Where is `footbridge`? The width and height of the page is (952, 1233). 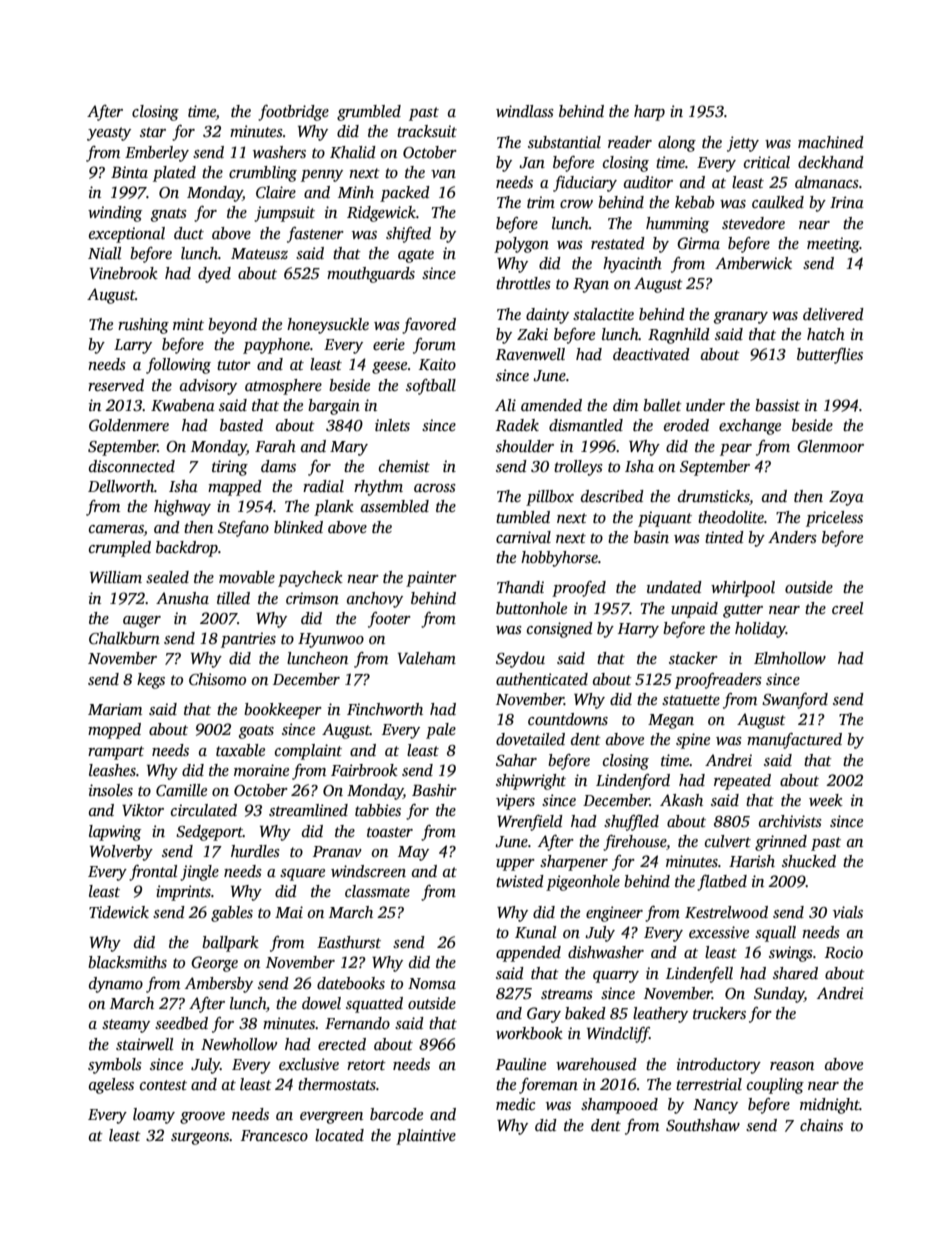 footbridge is located at coordinates (293, 113).
